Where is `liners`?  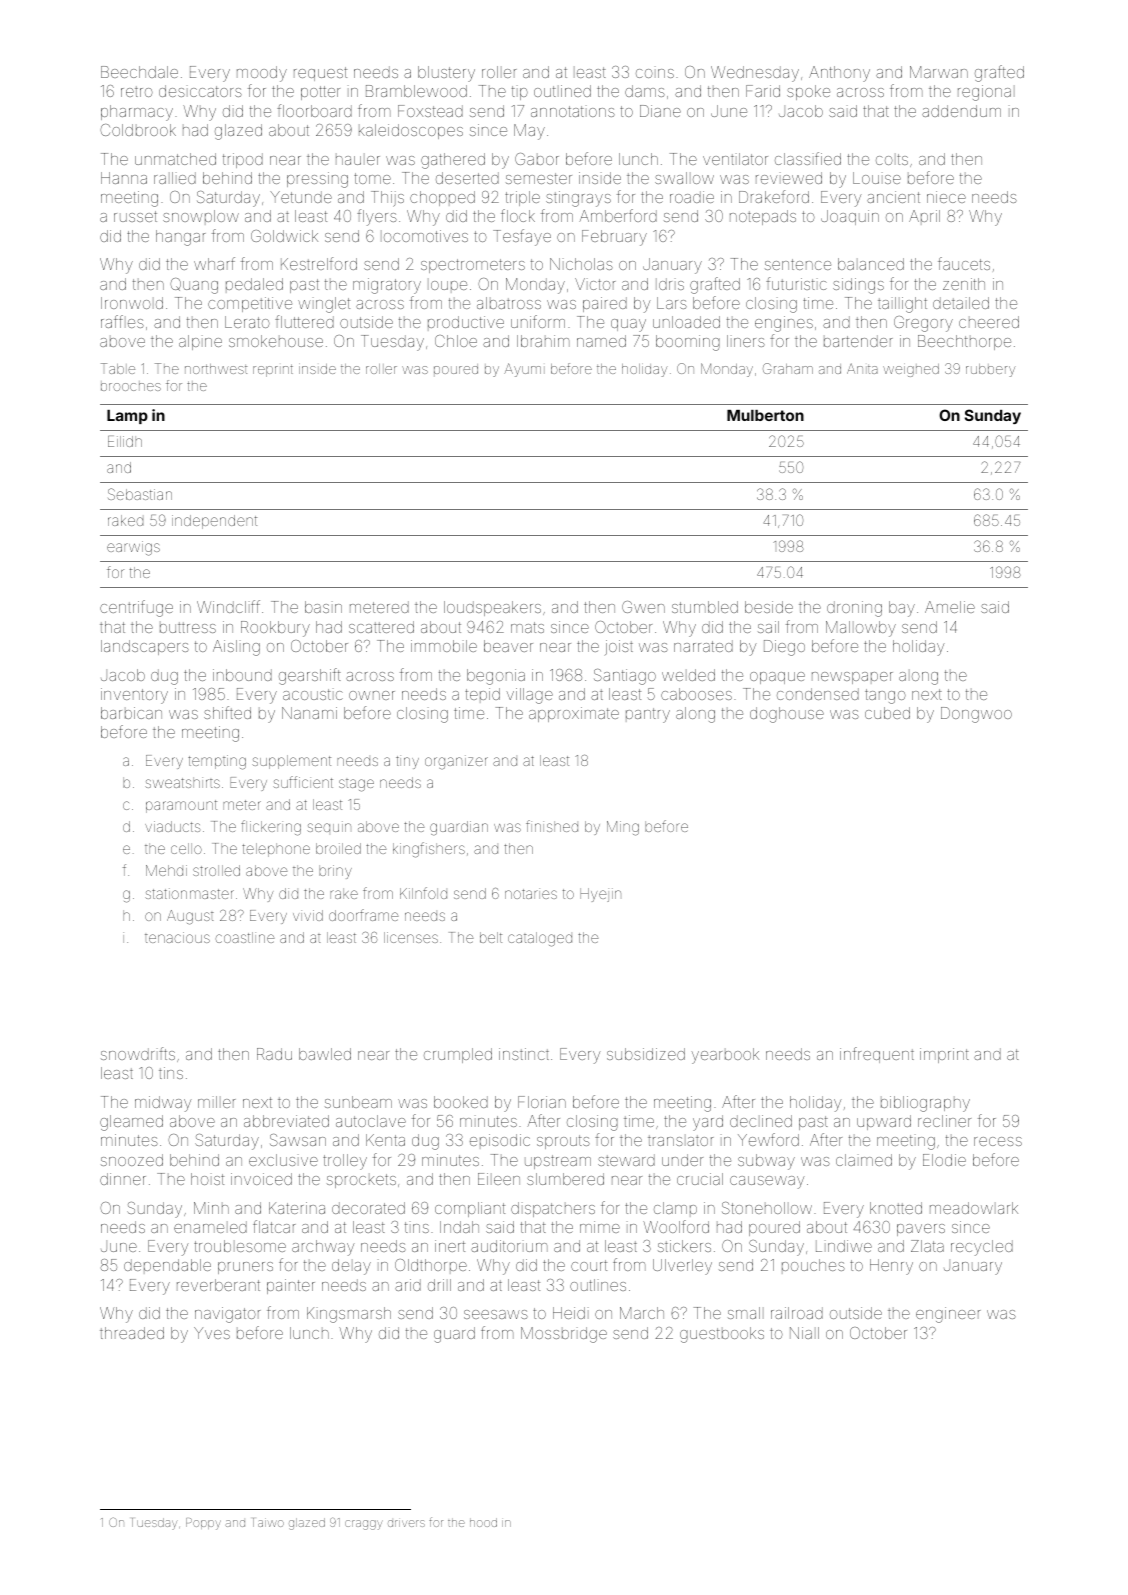 liners is located at coordinates (746, 341).
